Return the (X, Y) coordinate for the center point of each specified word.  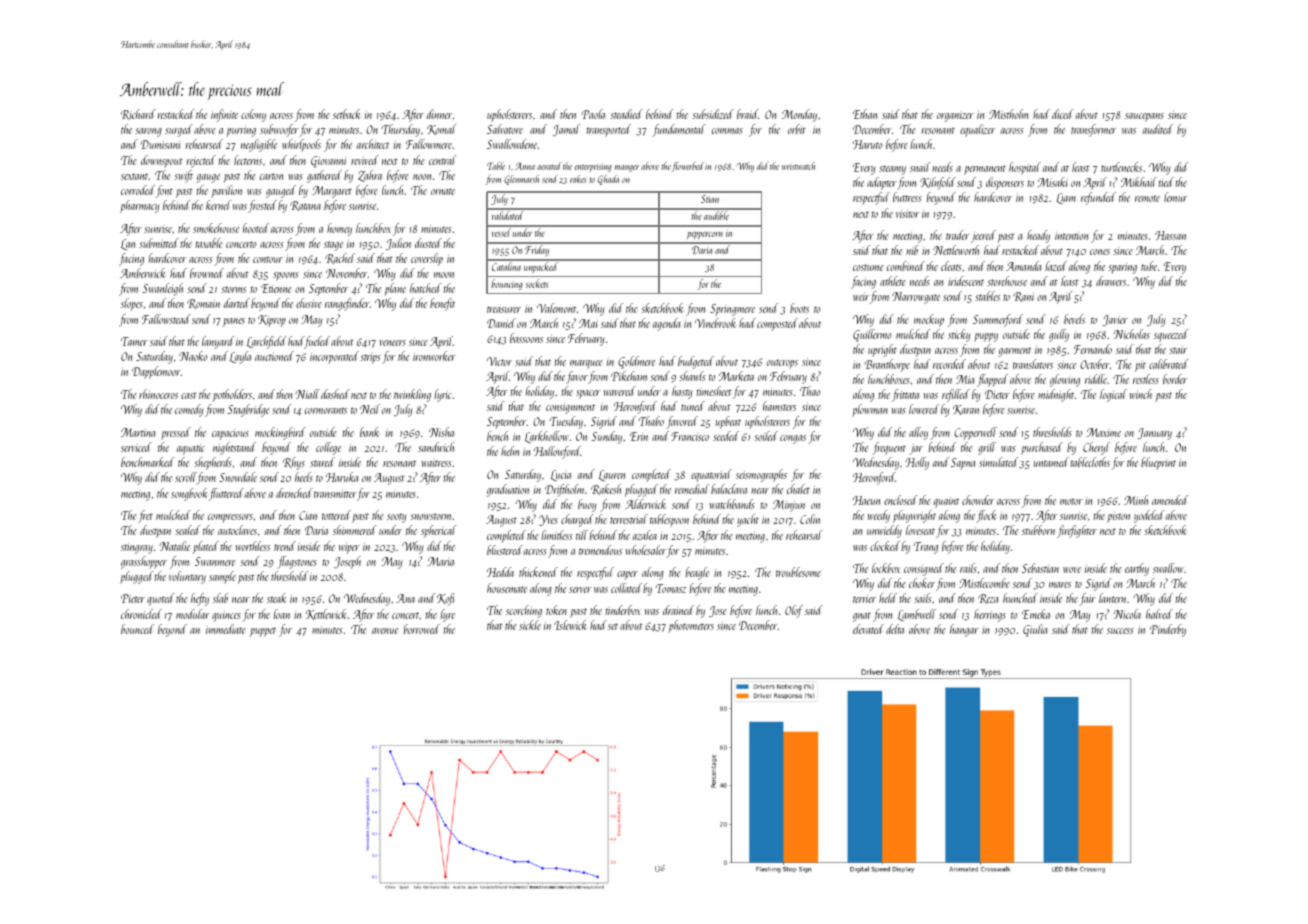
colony (253, 115)
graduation (508, 490)
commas (727, 131)
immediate (226, 629)
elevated (868, 629)
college (328, 448)
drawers (1111, 281)
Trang (926, 548)
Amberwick (142, 273)
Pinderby (1168, 630)
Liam (1066, 198)
